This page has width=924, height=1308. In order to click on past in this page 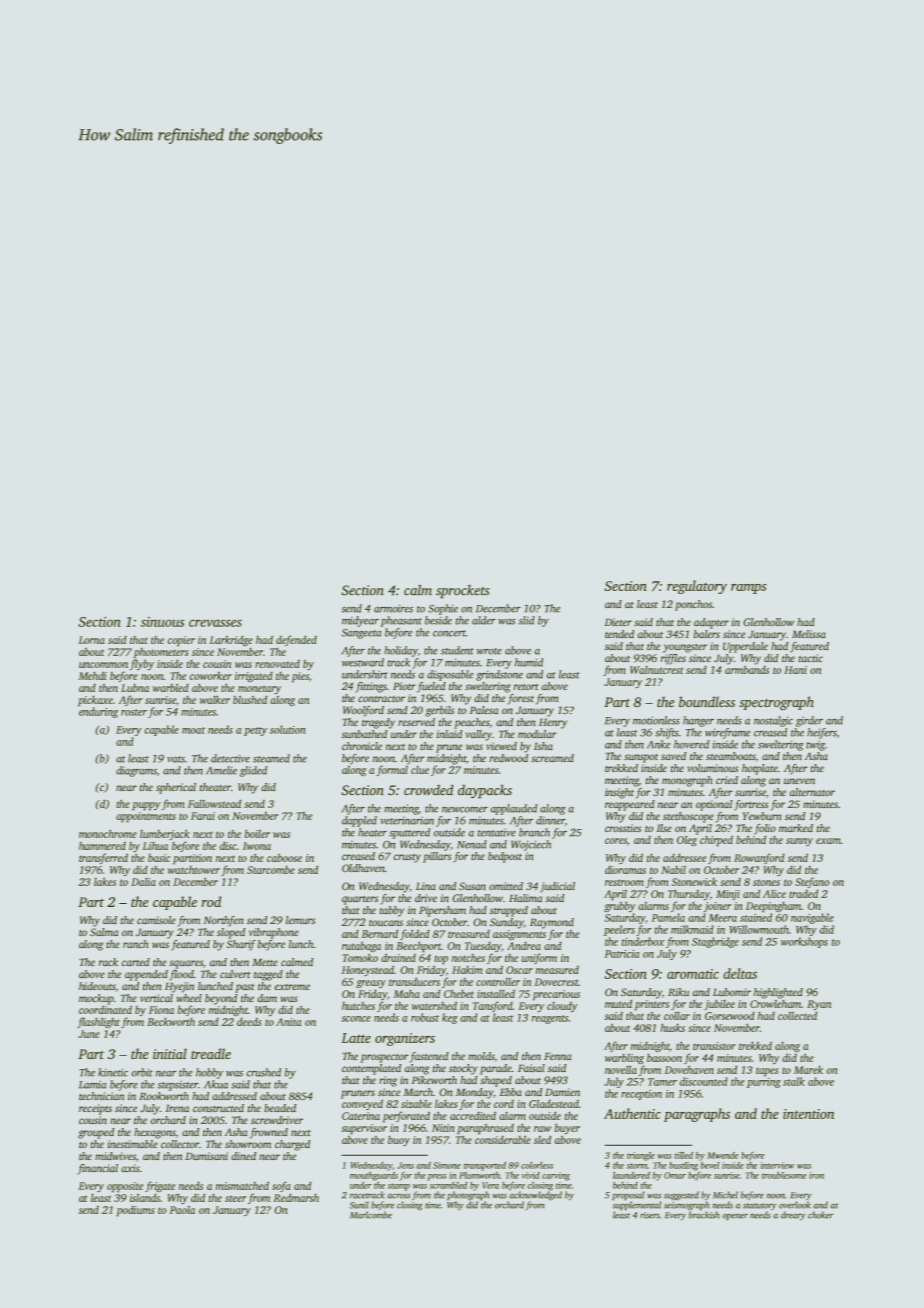, I will do `click(245, 988)`.
